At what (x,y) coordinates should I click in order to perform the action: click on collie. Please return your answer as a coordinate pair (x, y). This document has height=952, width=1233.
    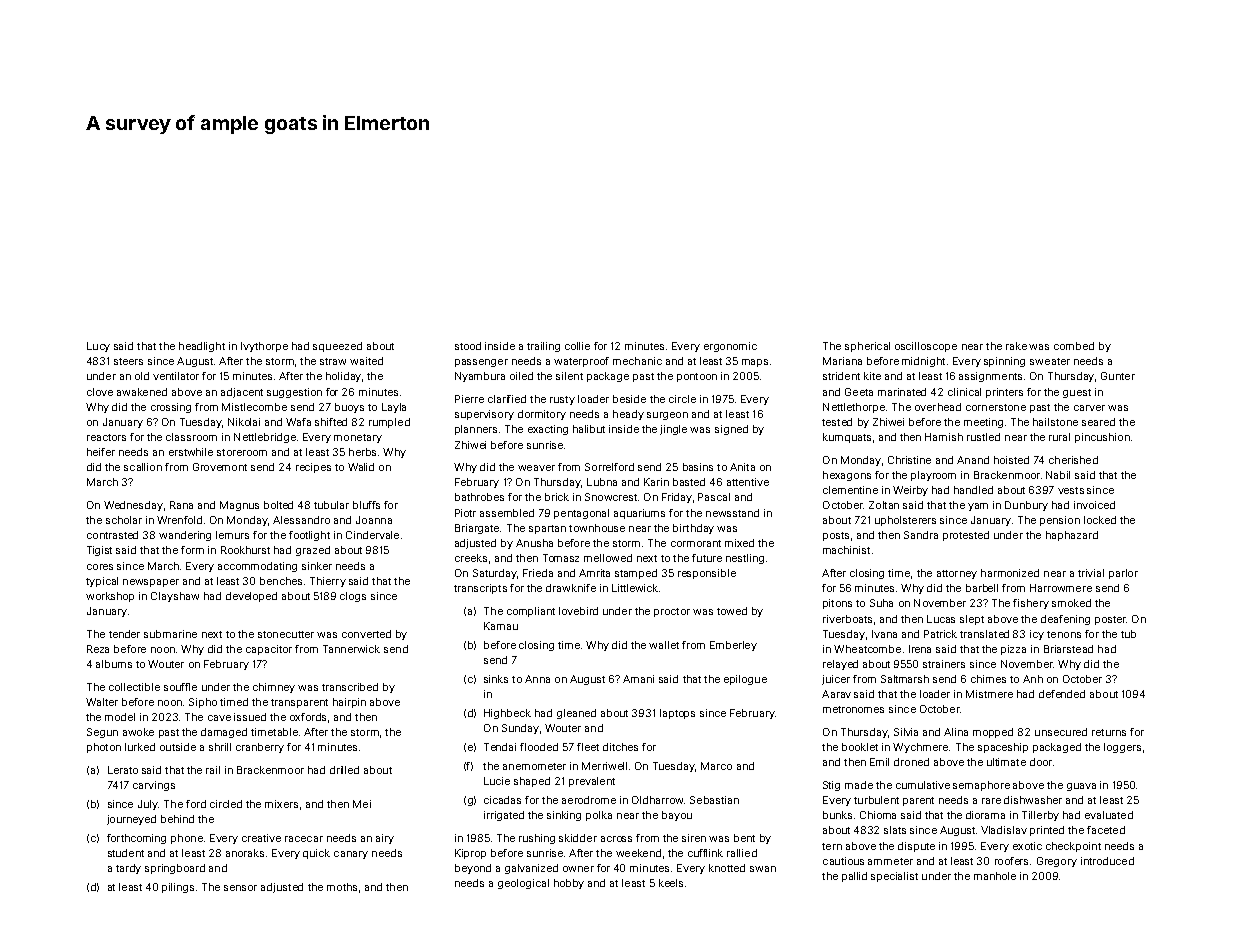
    Looking at the image, I should click on (577, 346).
